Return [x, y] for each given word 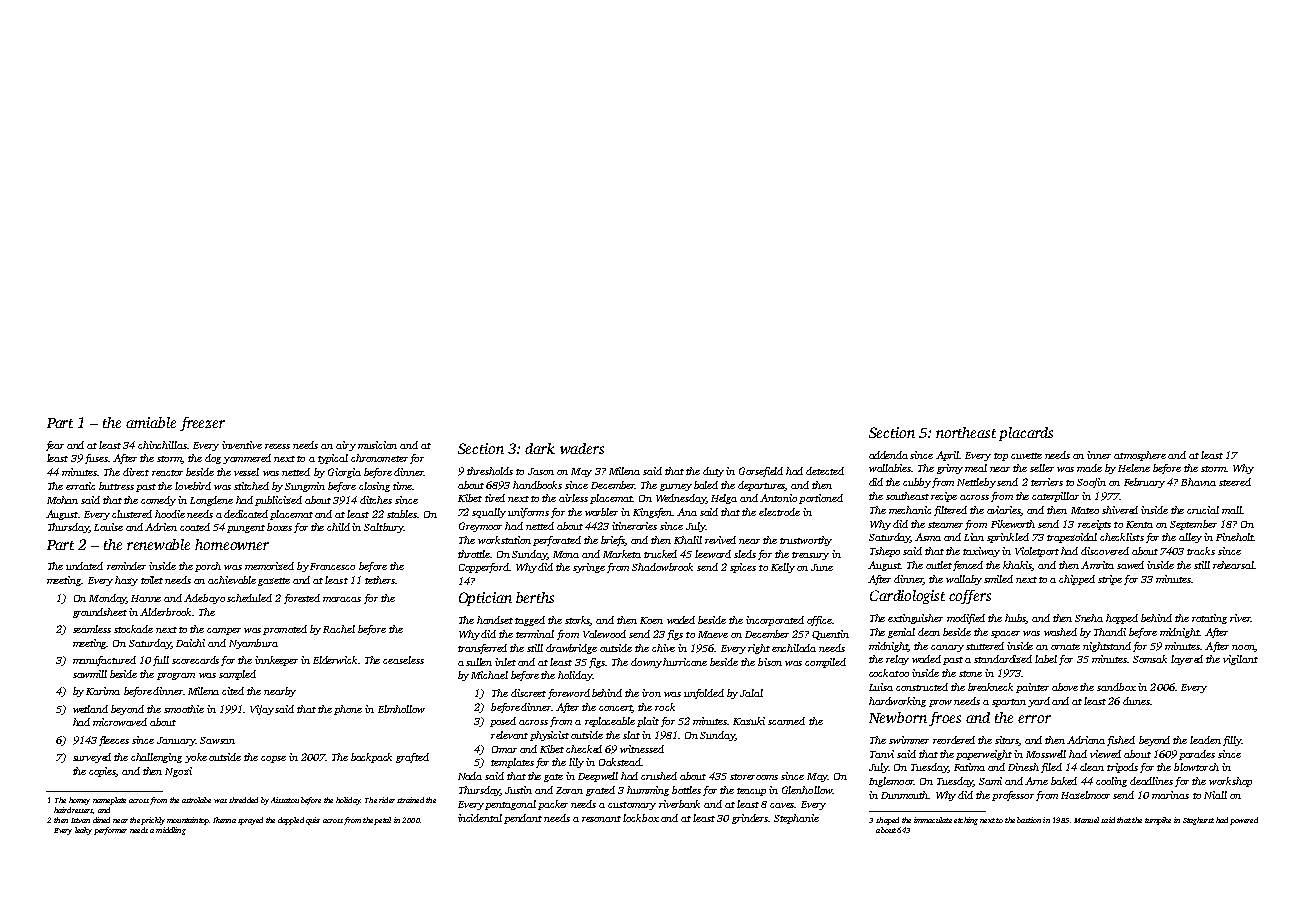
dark [540, 448]
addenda [888, 455]
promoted [285, 630]
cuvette [1026, 456]
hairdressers [73, 810]
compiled [825, 663]
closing [374, 487]
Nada [470, 776]
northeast [966, 432]
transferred [482, 649]
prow [940, 703]
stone [970, 674]
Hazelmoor [1085, 795]
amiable [151, 422]
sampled [237, 675]
